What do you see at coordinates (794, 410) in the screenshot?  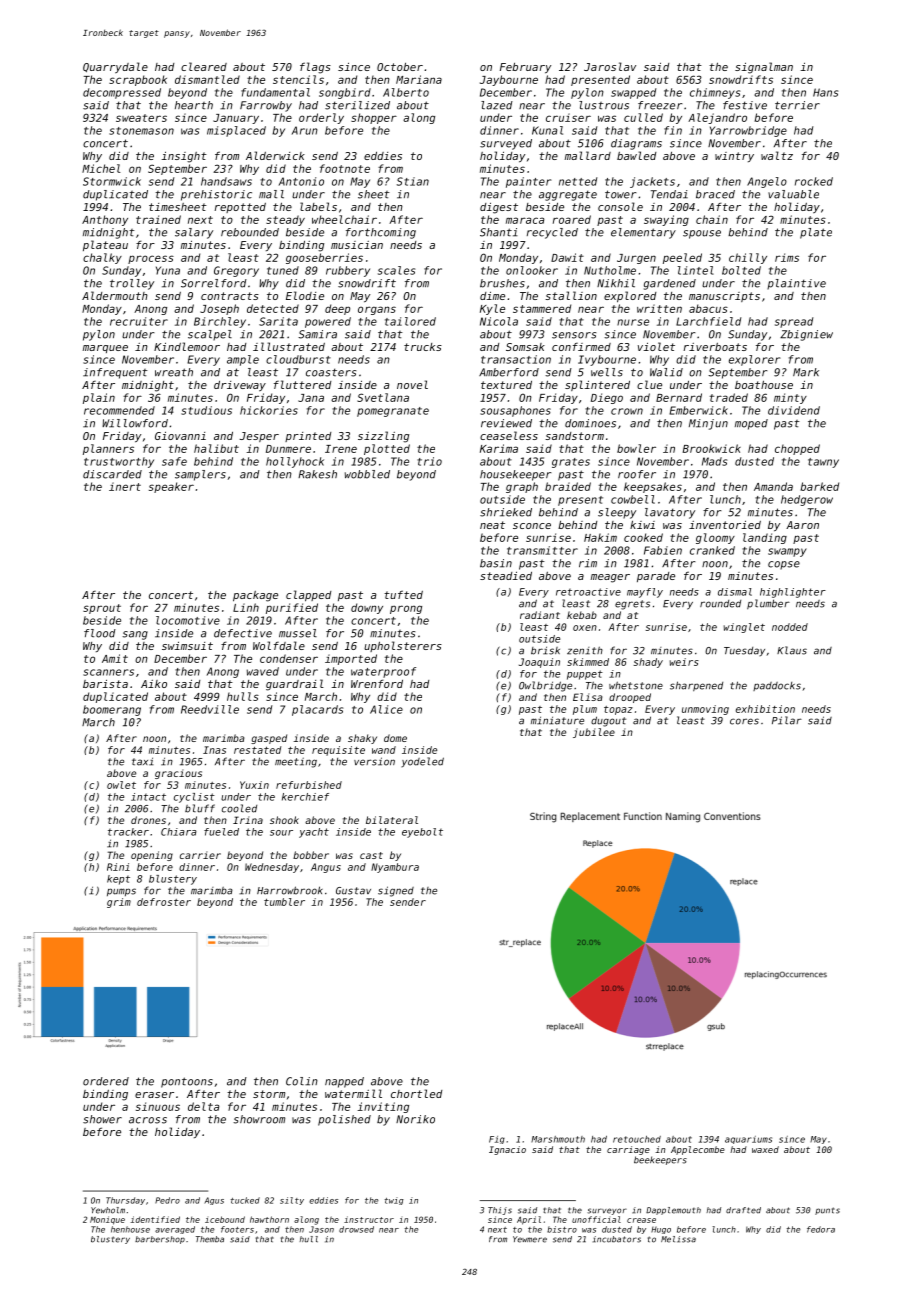 I see `dividend` at bounding box center [794, 410].
